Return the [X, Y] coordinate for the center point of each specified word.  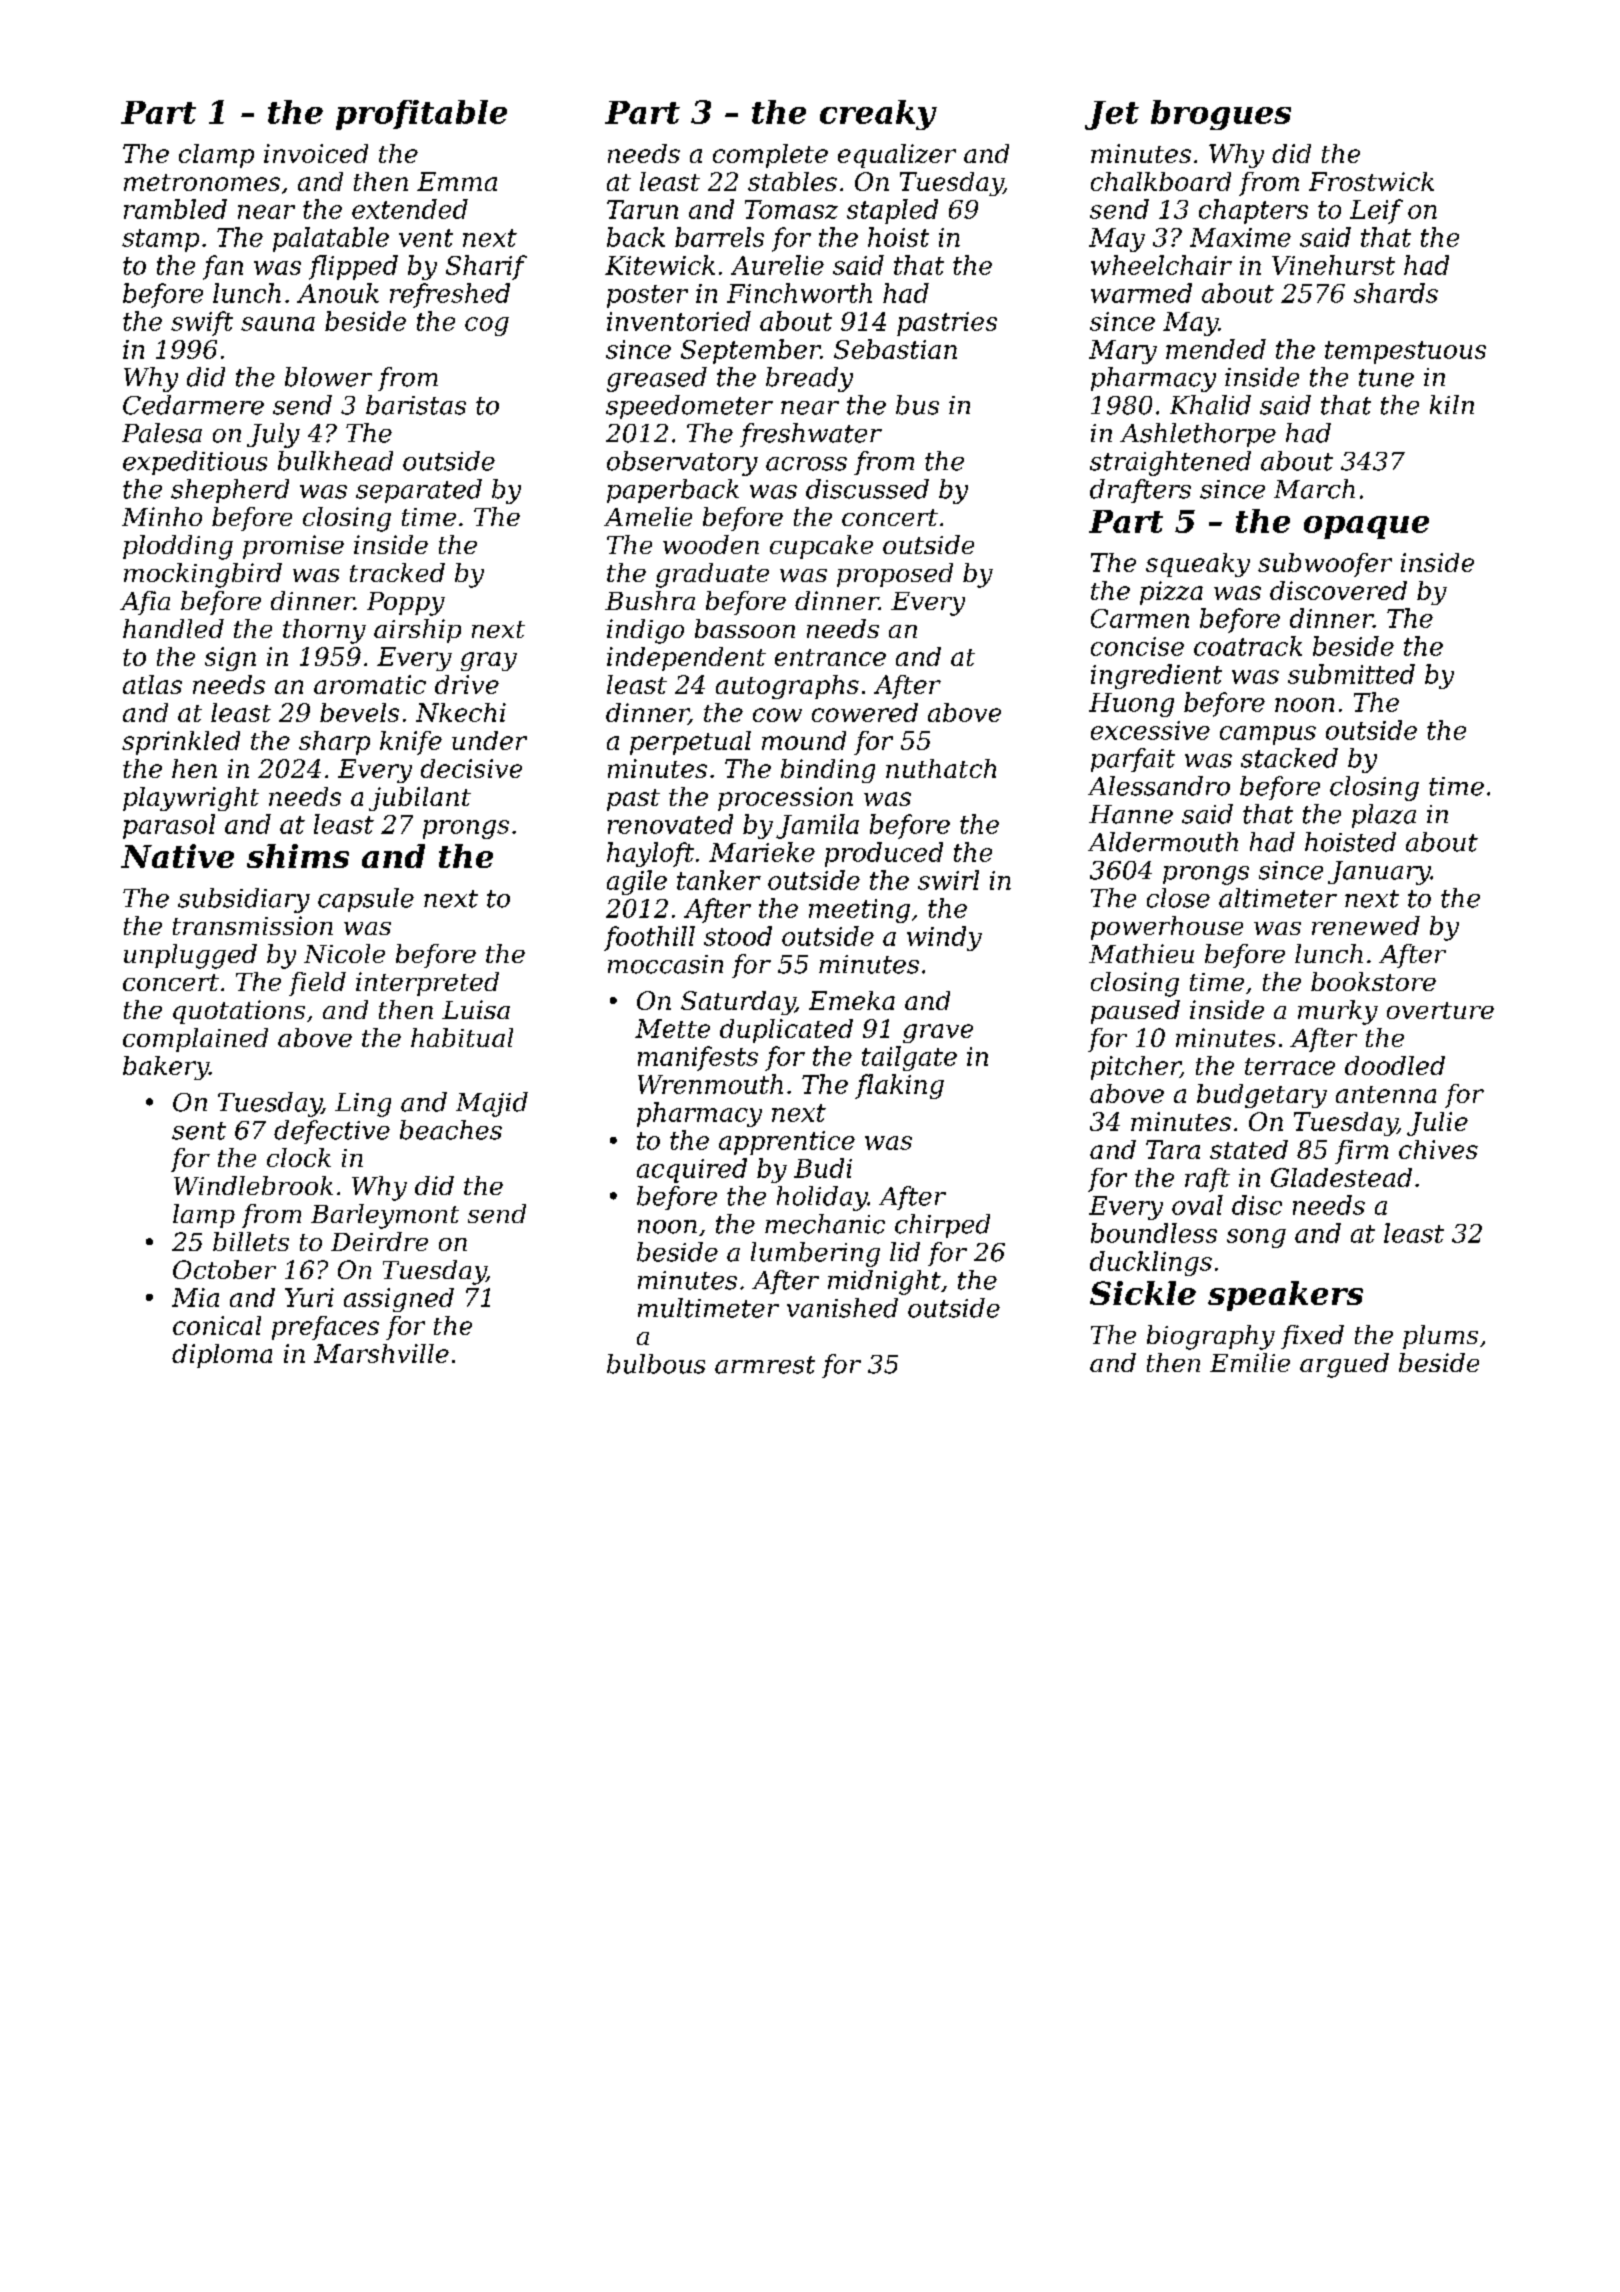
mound [804, 740]
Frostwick [1371, 181]
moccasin [665, 964]
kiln [1452, 404]
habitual [462, 1037]
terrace [1290, 1066]
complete [770, 156]
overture [1440, 1010]
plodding [178, 547]
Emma [457, 181]
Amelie [648, 516]
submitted [1351, 674]
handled [173, 628]
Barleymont [385, 1216]
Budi [823, 1168]
